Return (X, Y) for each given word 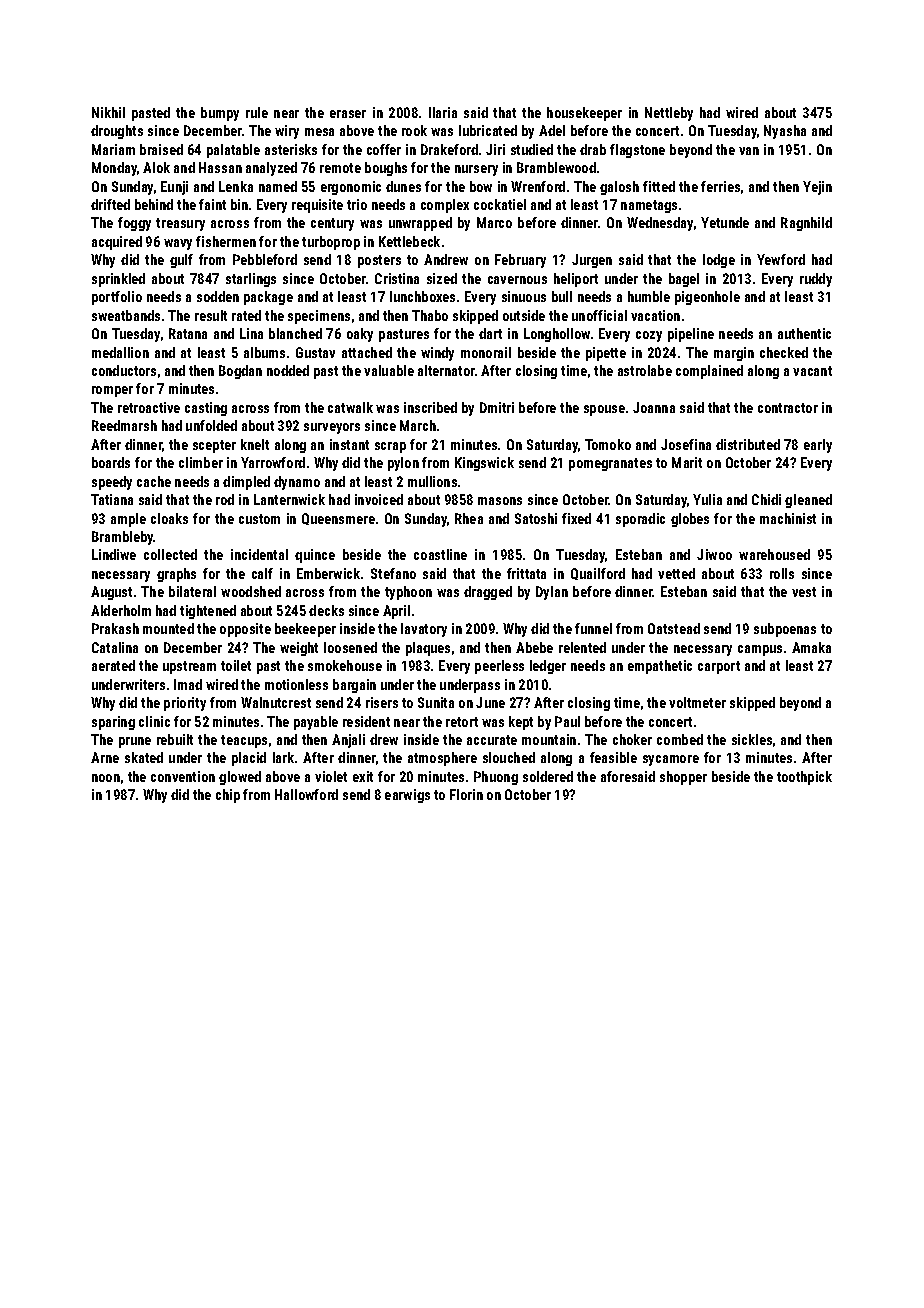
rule (257, 112)
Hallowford (306, 794)
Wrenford (538, 186)
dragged (488, 593)
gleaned (808, 501)
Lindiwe (114, 554)
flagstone (637, 151)
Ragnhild (806, 224)
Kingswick (484, 464)
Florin (466, 794)
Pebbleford (265, 259)
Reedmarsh (124, 425)
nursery (476, 170)
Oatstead (674, 628)
